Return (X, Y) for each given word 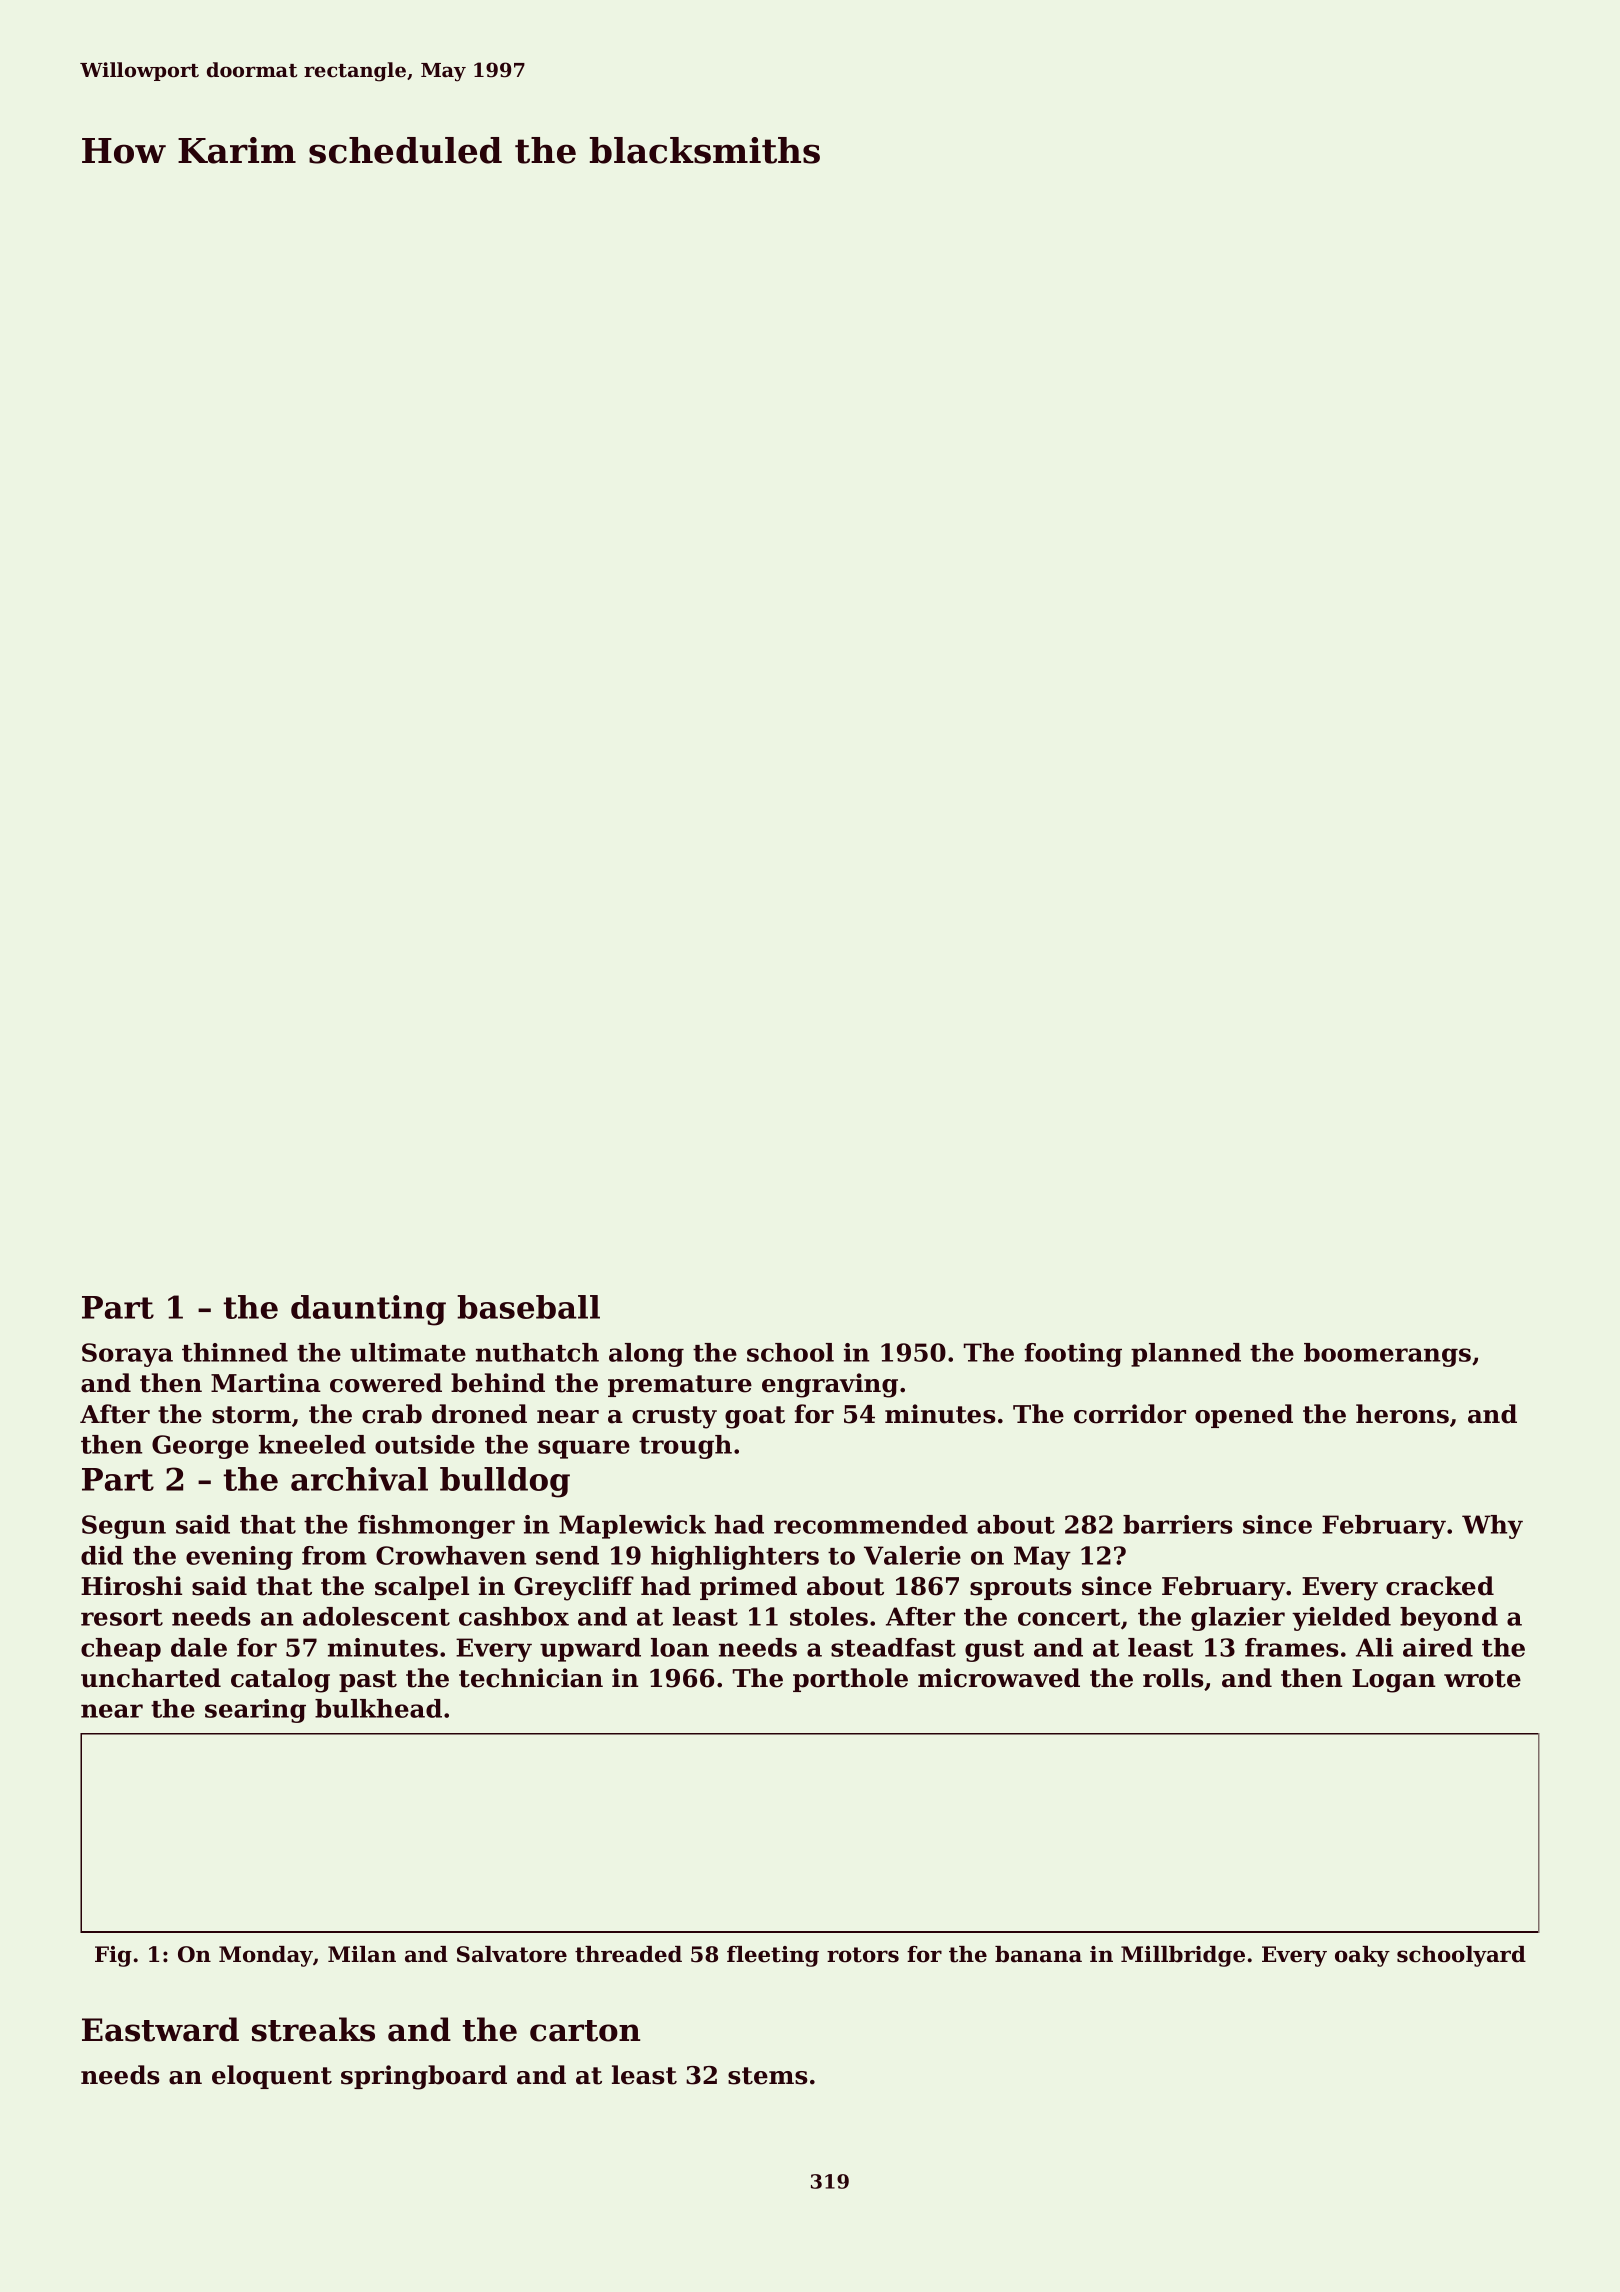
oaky (1362, 1956)
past (368, 1681)
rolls (1173, 1678)
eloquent (272, 2077)
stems (768, 2076)
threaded (628, 1954)
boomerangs (1387, 1355)
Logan (1393, 1681)
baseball (528, 1307)
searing (255, 1711)
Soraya (127, 1355)
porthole (850, 1680)
